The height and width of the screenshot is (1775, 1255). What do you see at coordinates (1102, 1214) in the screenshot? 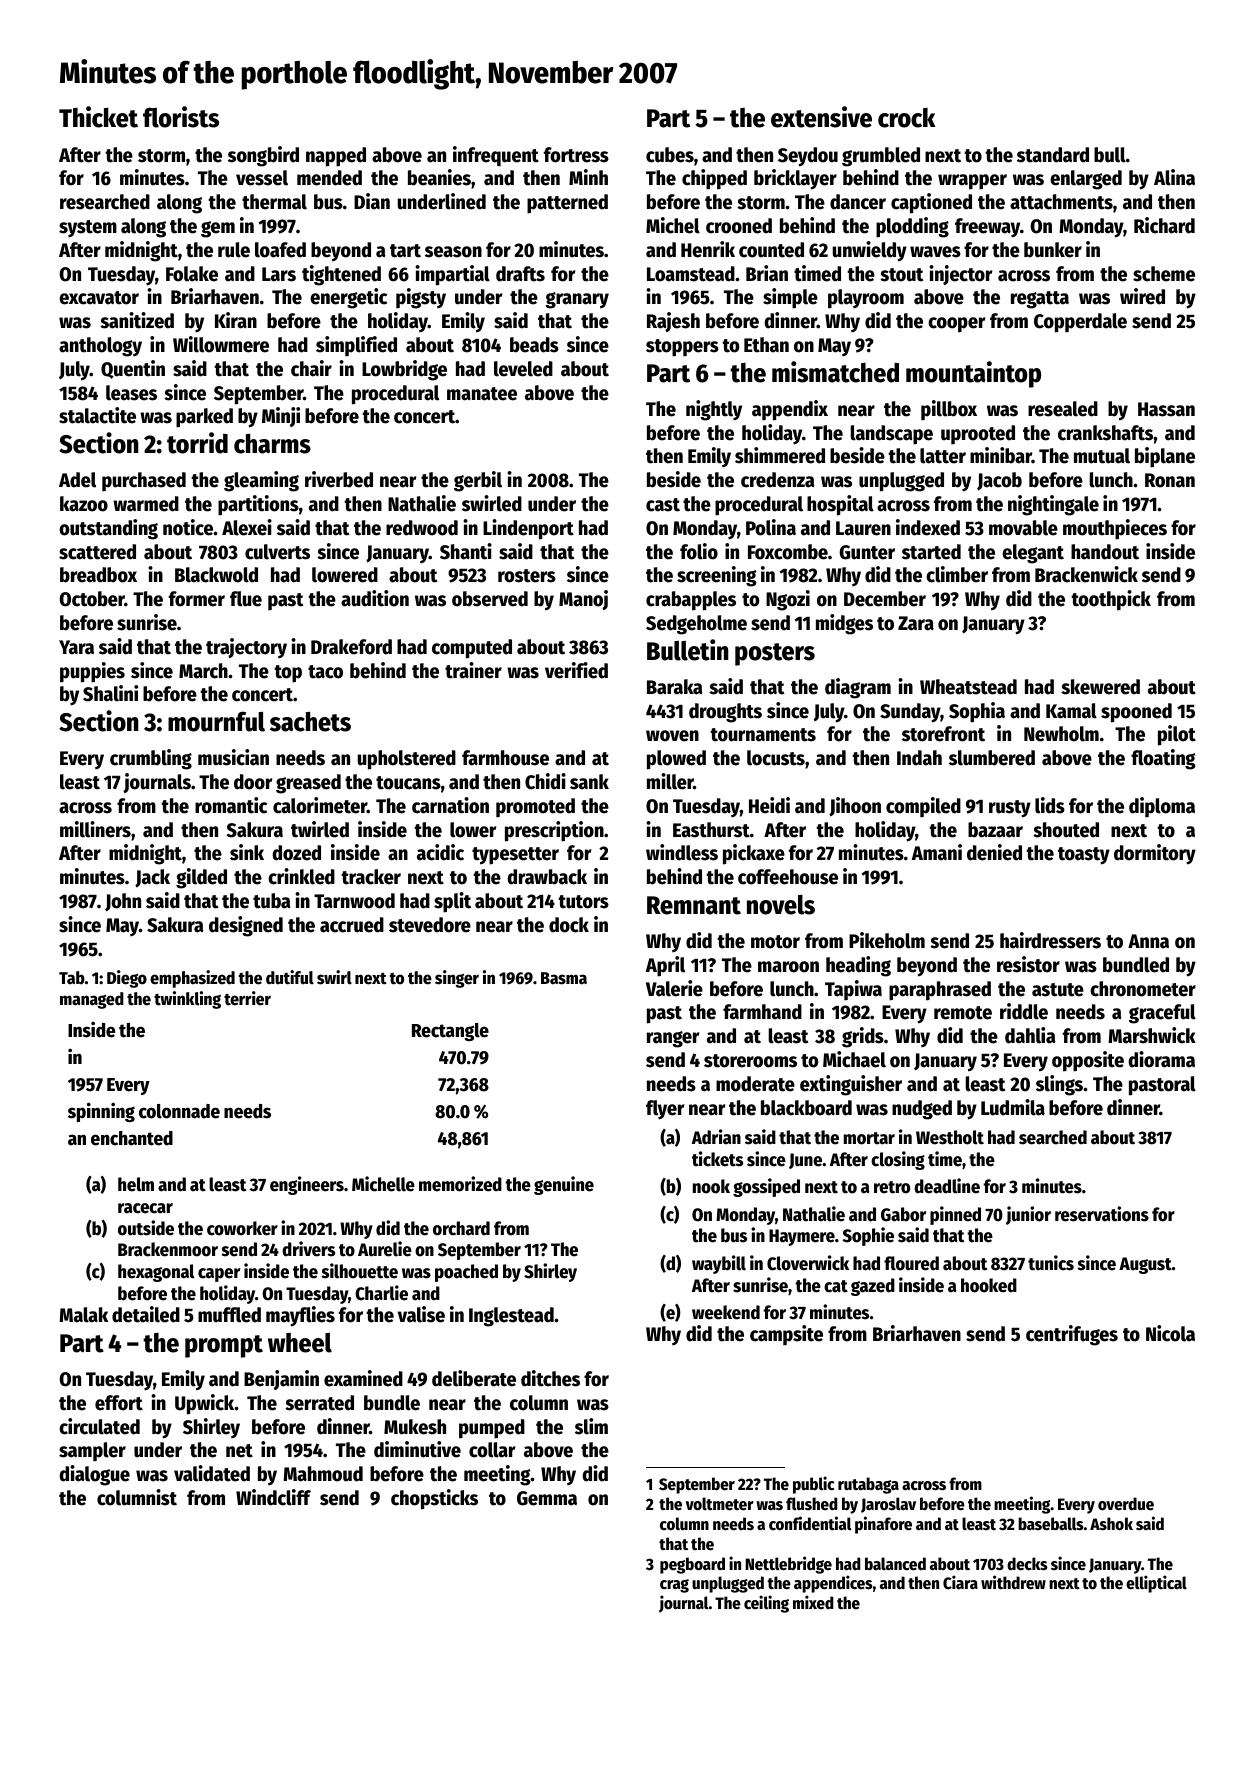
I see `reservations` at bounding box center [1102, 1214].
